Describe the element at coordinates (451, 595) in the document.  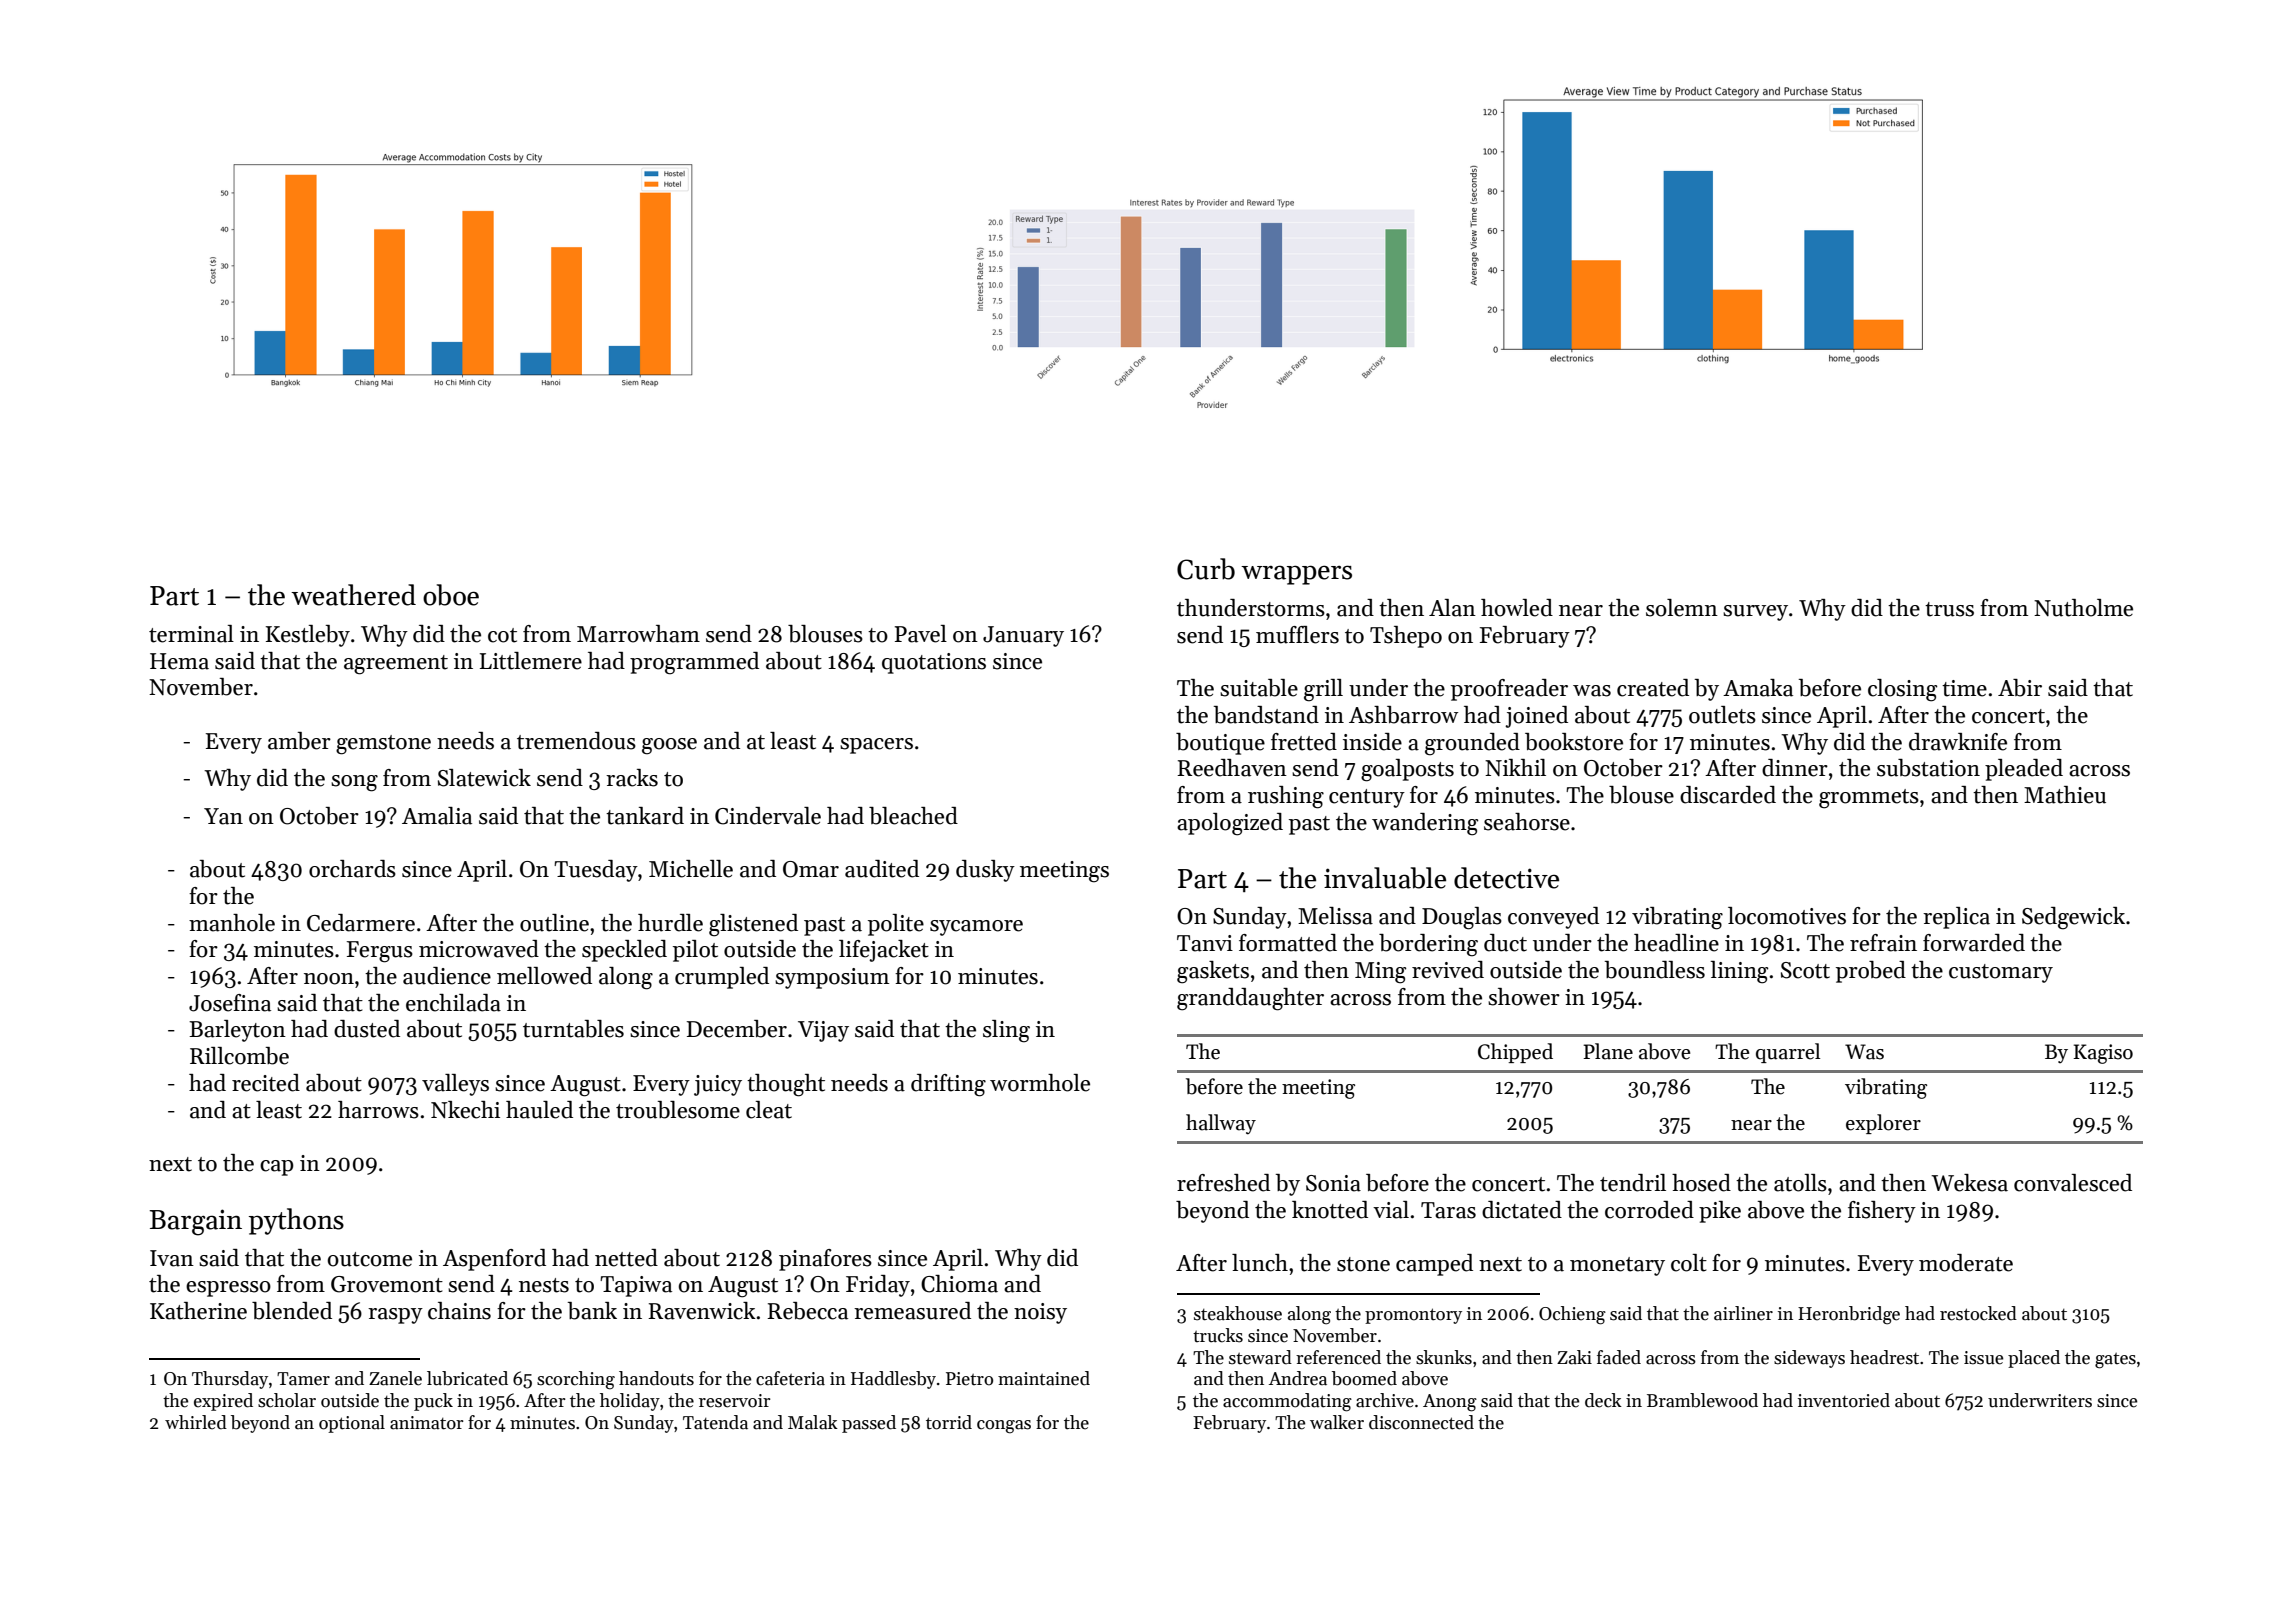
I see `oboe` at that location.
